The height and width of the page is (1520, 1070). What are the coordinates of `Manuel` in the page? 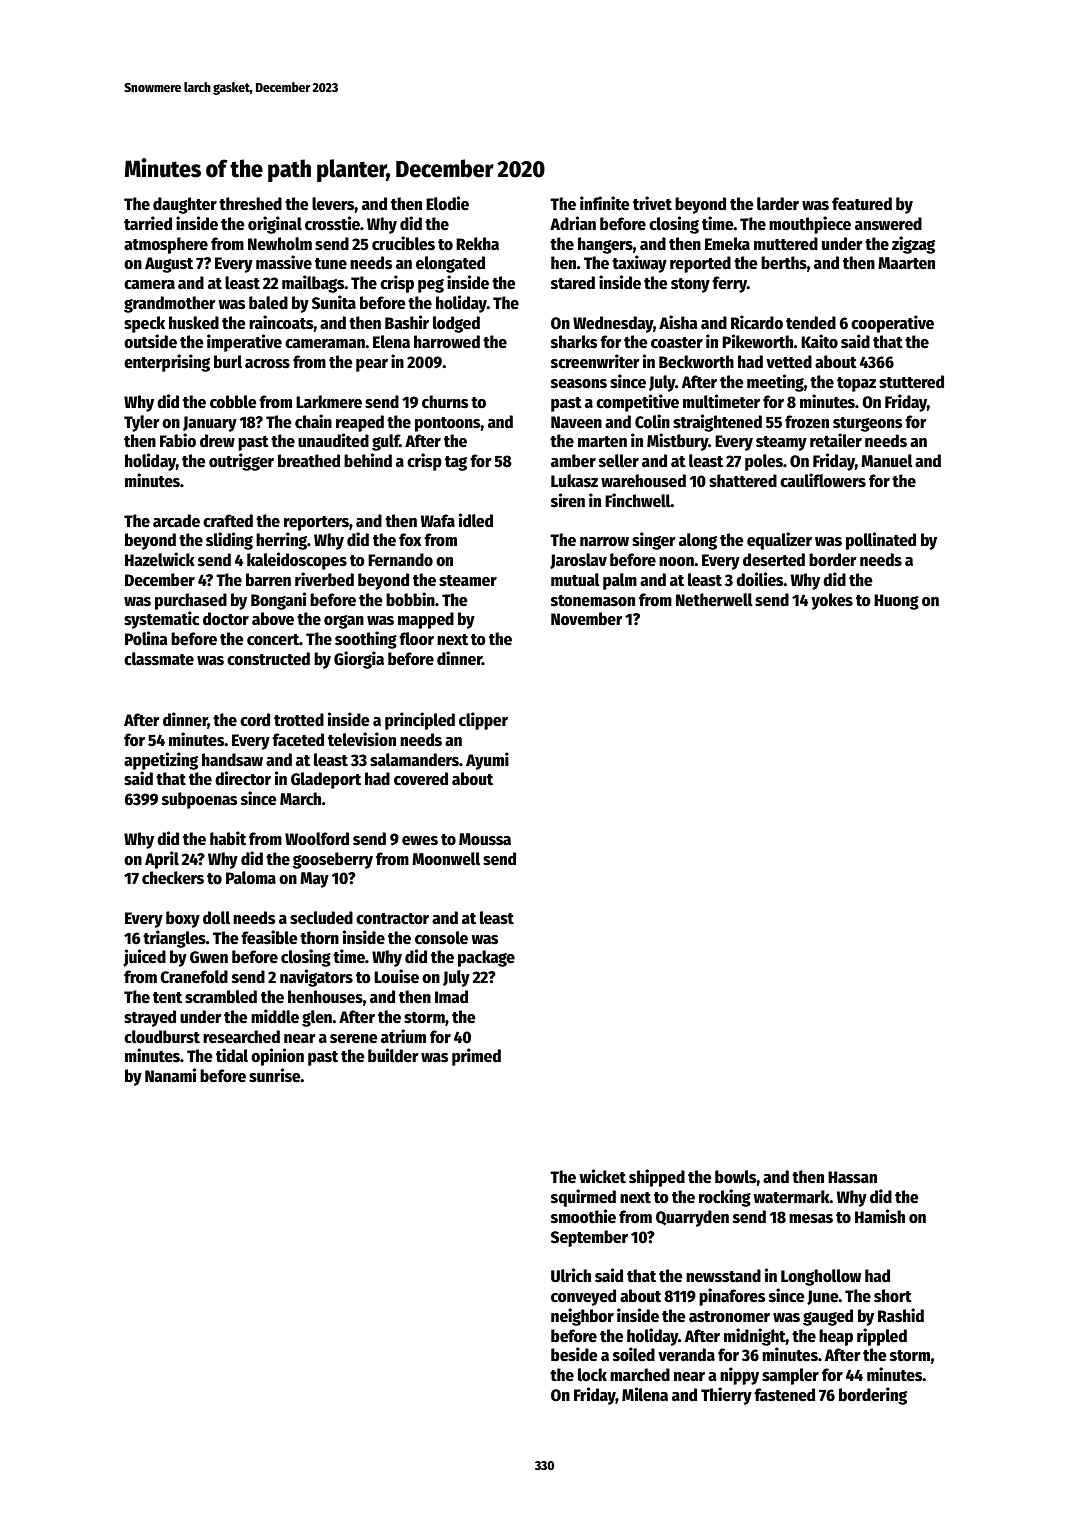 It's located at (887, 461).
